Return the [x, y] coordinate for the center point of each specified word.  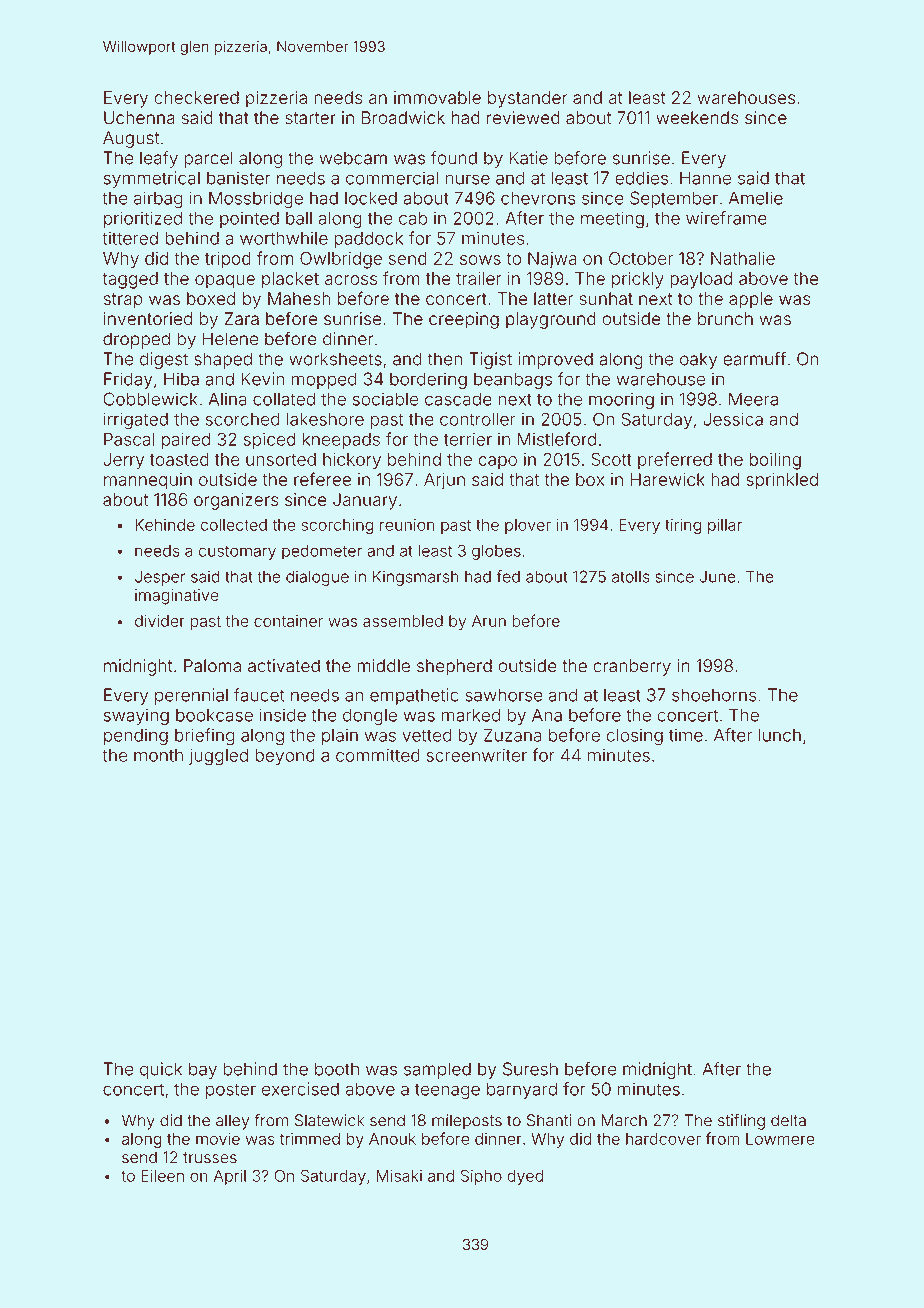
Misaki [399, 1176]
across [351, 280]
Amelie [756, 198]
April [230, 1177]
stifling [741, 1122]
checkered [196, 97]
